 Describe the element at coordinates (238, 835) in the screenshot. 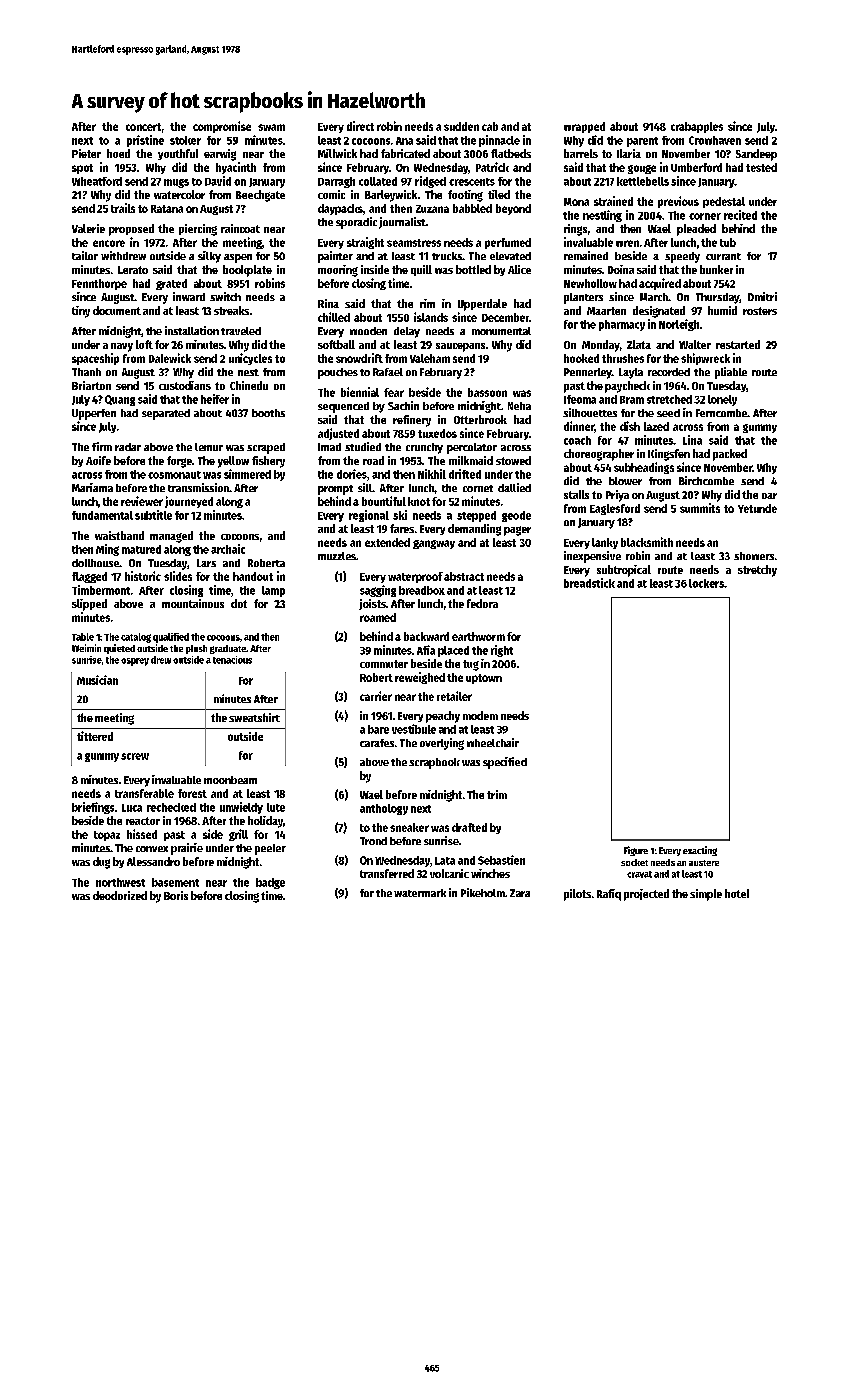

I see `grill` at that location.
